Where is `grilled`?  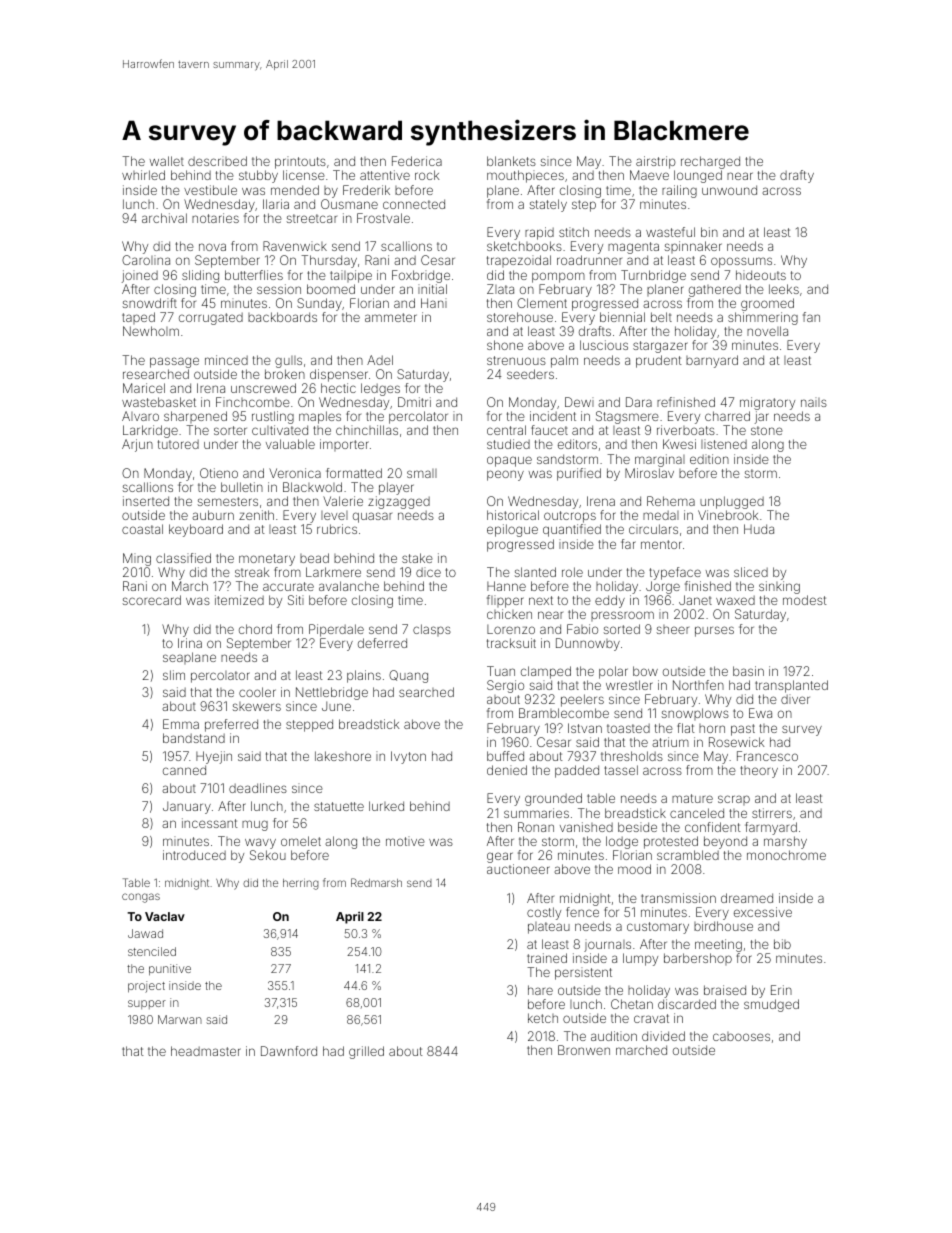
grilled is located at coordinates (366, 1052).
